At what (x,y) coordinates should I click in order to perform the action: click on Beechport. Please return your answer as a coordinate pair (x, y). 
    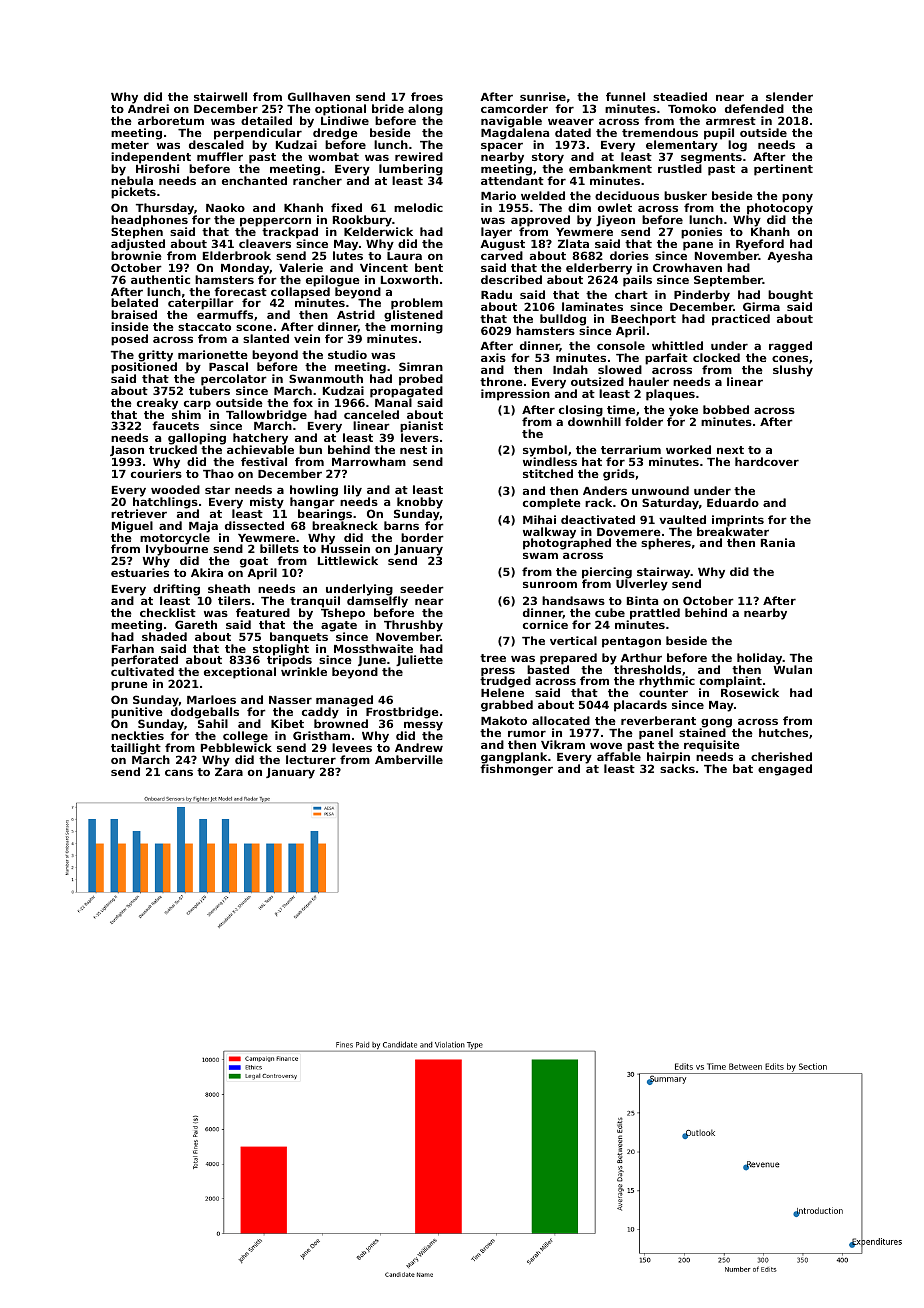
    Looking at the image, I should click on (643, 320).
